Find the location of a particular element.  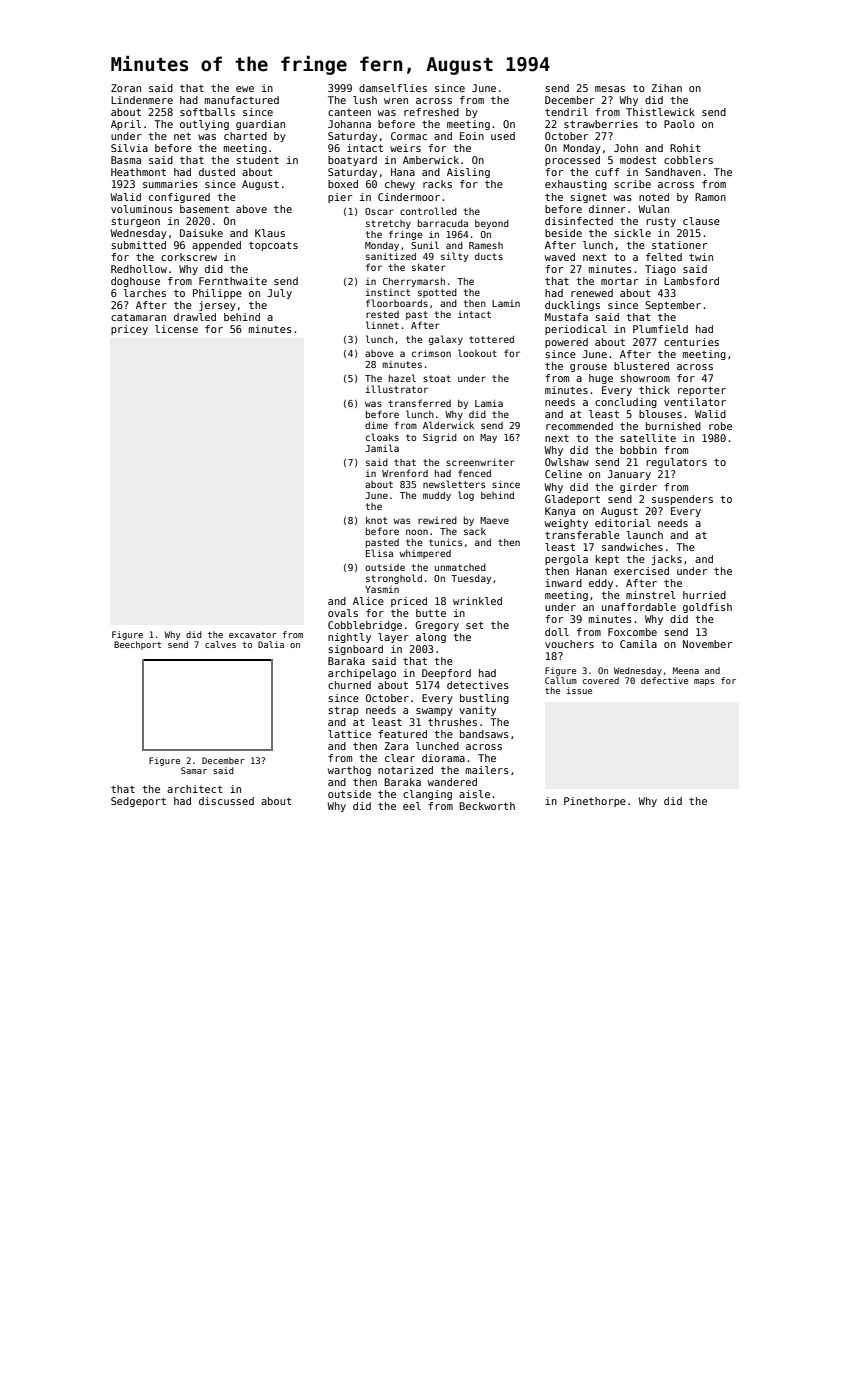

robe is located at coordinates (720, 426).
